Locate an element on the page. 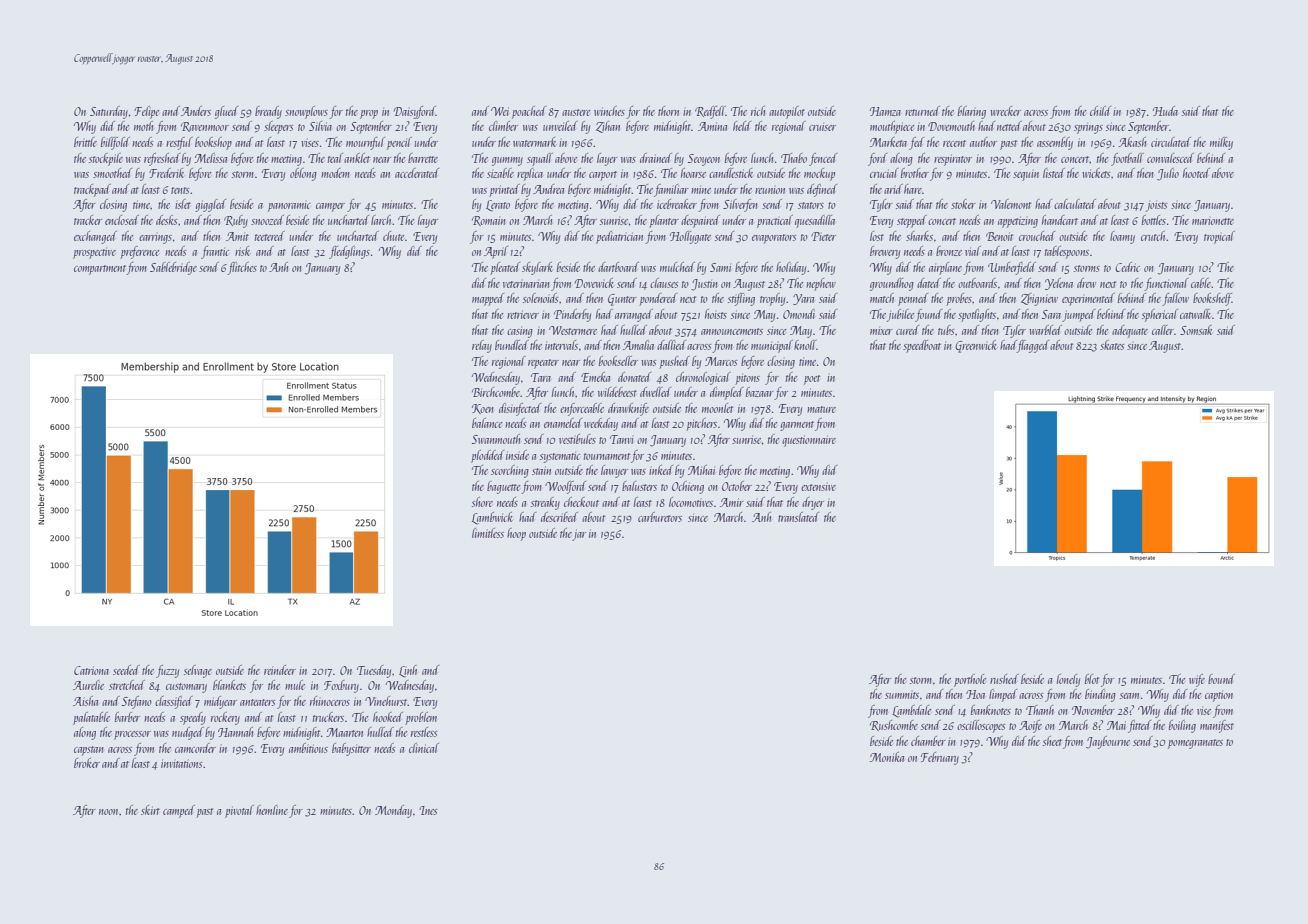 The width and height of the image is (1308, 924). banknotes is located at coordinates (991, 710).
